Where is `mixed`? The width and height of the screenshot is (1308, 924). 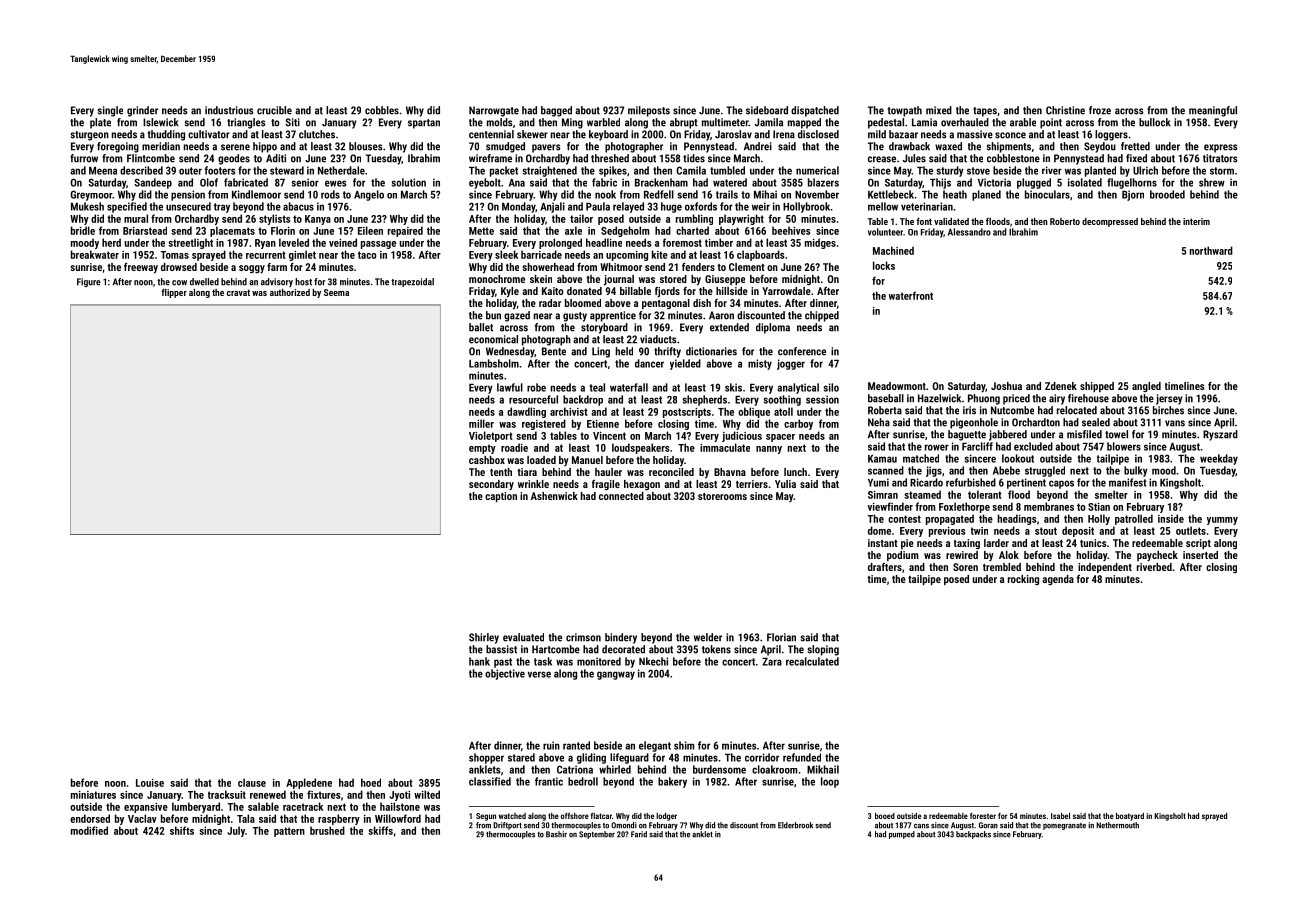
mixed is located at coordinates (939, 110).
